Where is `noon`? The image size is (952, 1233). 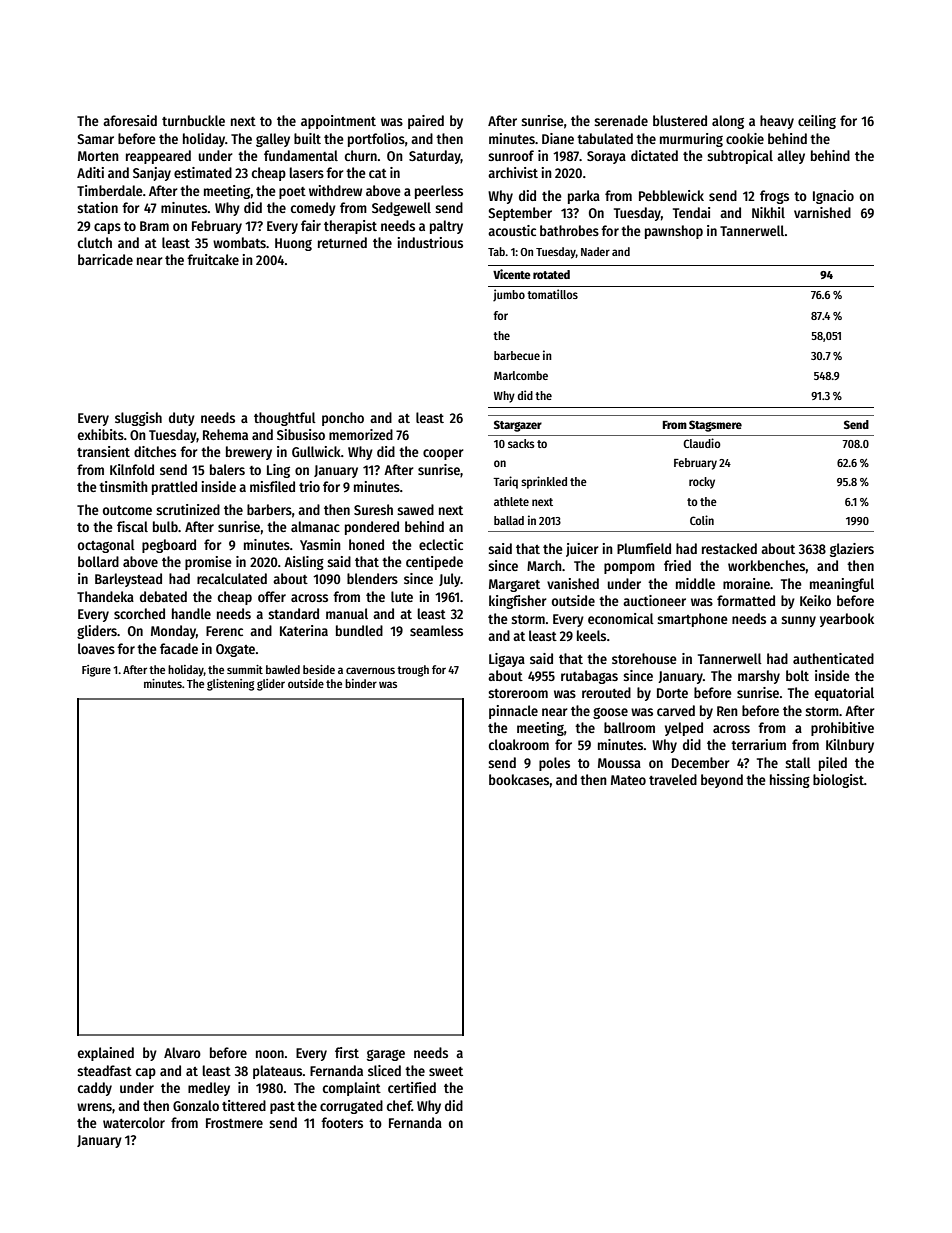
noon is located at coordinates (270, 1054).
